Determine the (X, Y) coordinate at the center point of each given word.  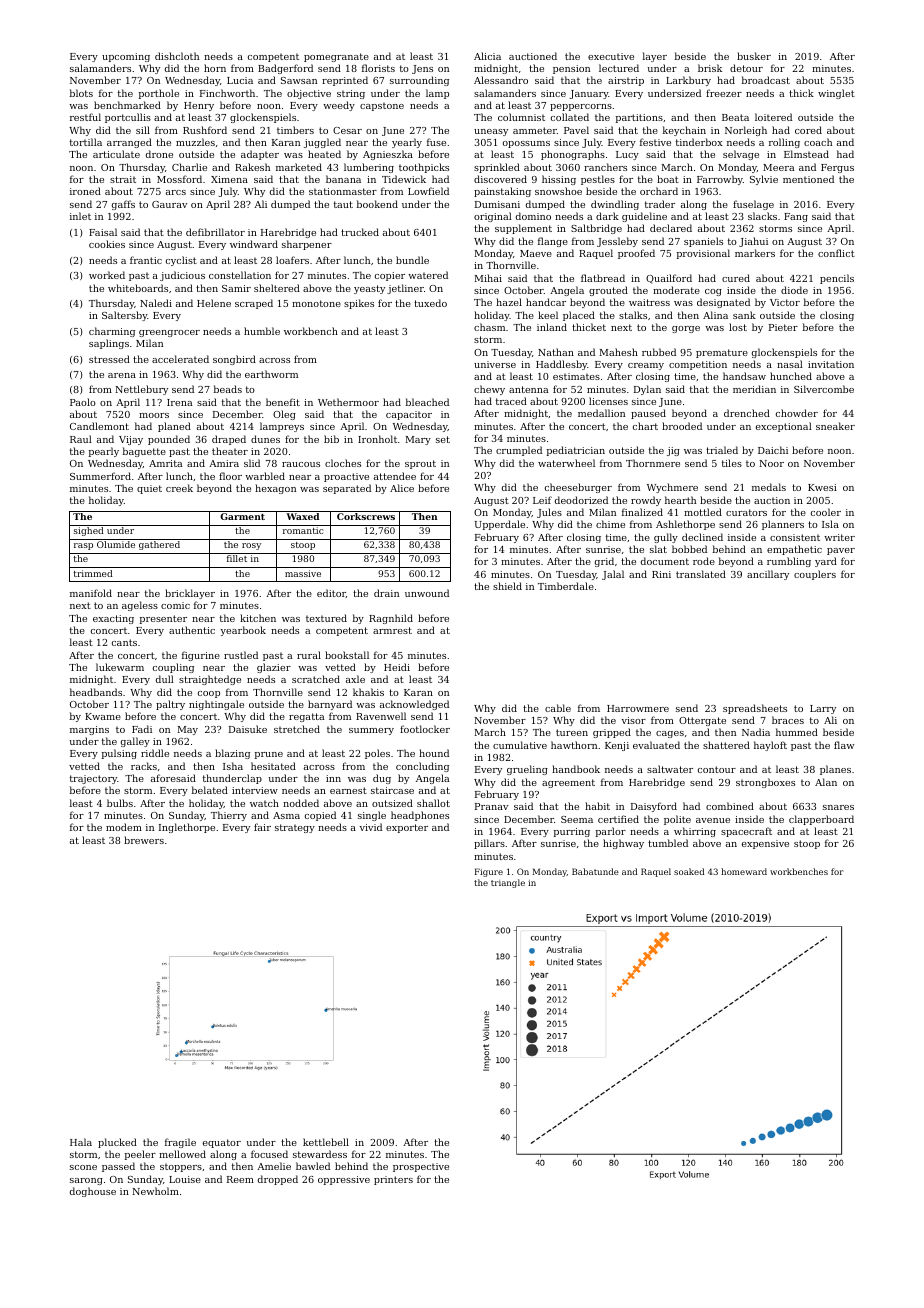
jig (673, 451)
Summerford (100, 476)
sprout (420, 464)
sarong (86, 1181)
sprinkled (497, 168)
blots (81, 93)
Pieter (783, 327)
